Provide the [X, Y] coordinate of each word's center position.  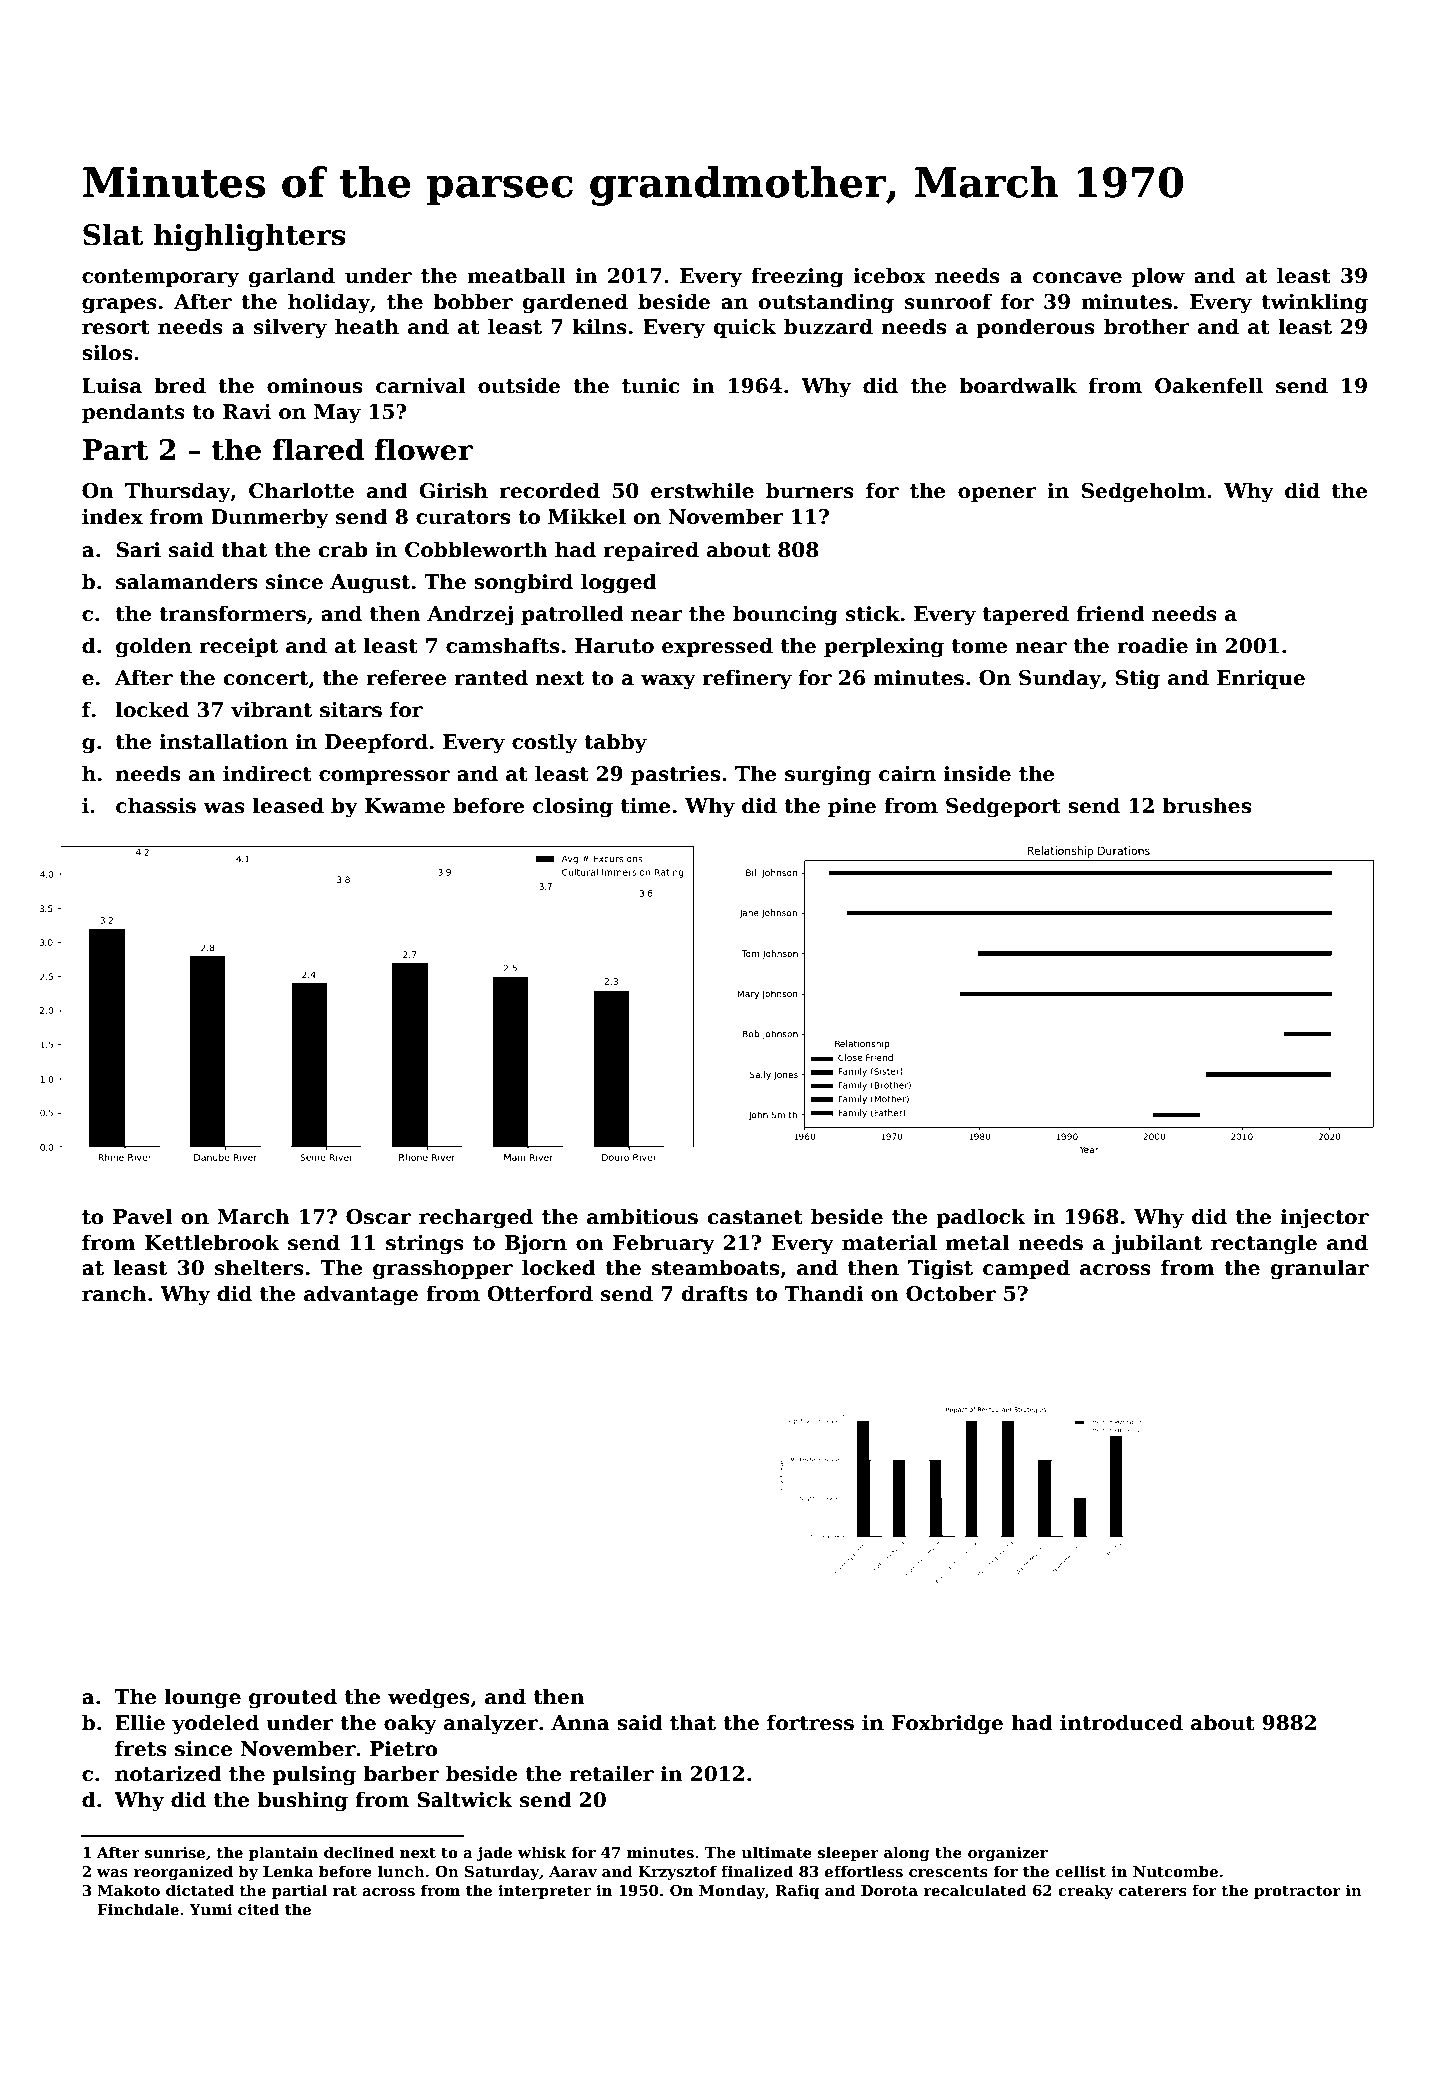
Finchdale [138, 1909]
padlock [981, 1218]
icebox [889, 275]
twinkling [1315, 303]
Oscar [378, 1217]
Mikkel [587, 516]
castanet [755, 1217]
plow [1158, 277]
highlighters [250, 237]
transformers [232, 613]
